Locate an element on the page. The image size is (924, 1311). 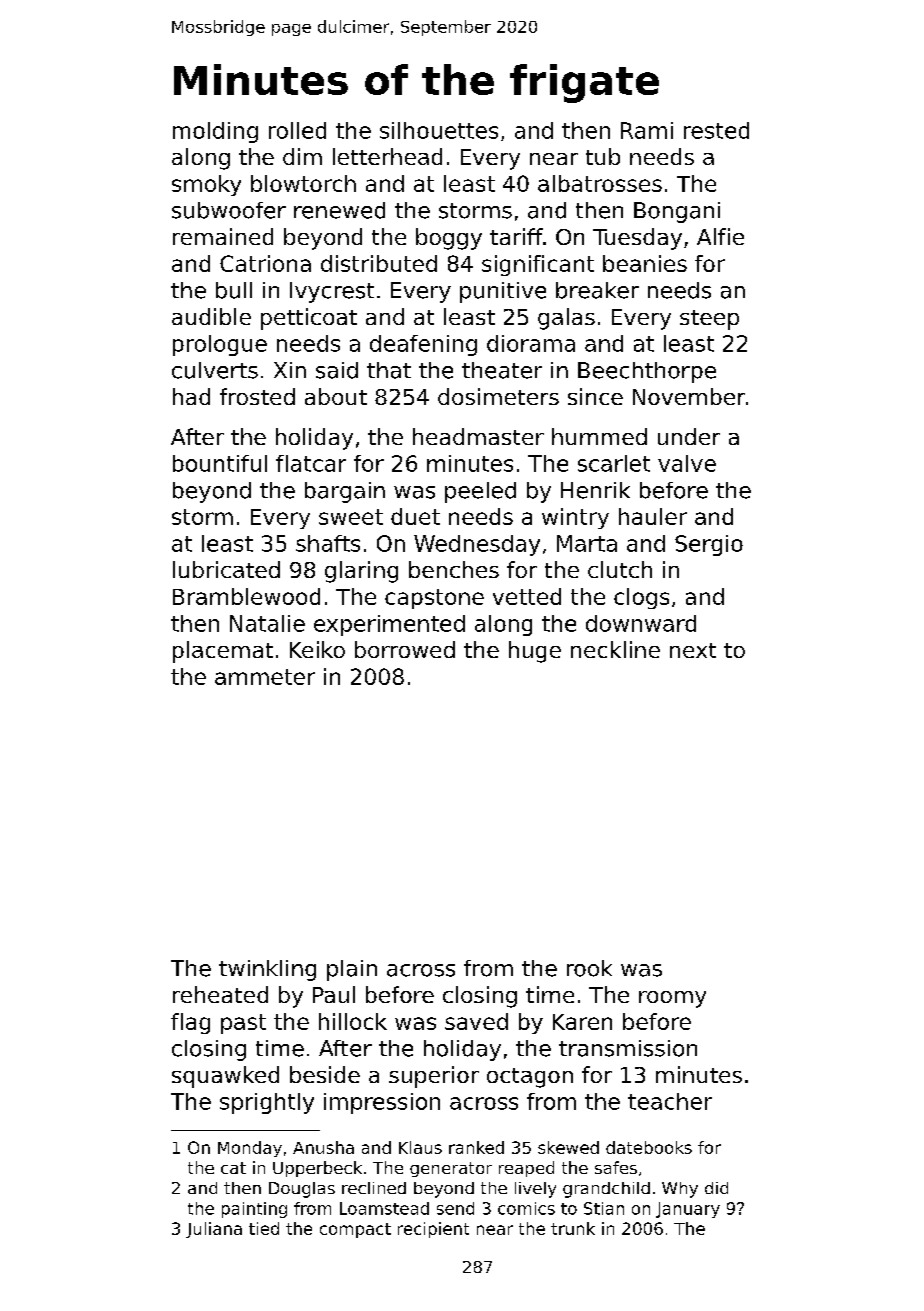
generator is located at coordinates (451, 1169).
